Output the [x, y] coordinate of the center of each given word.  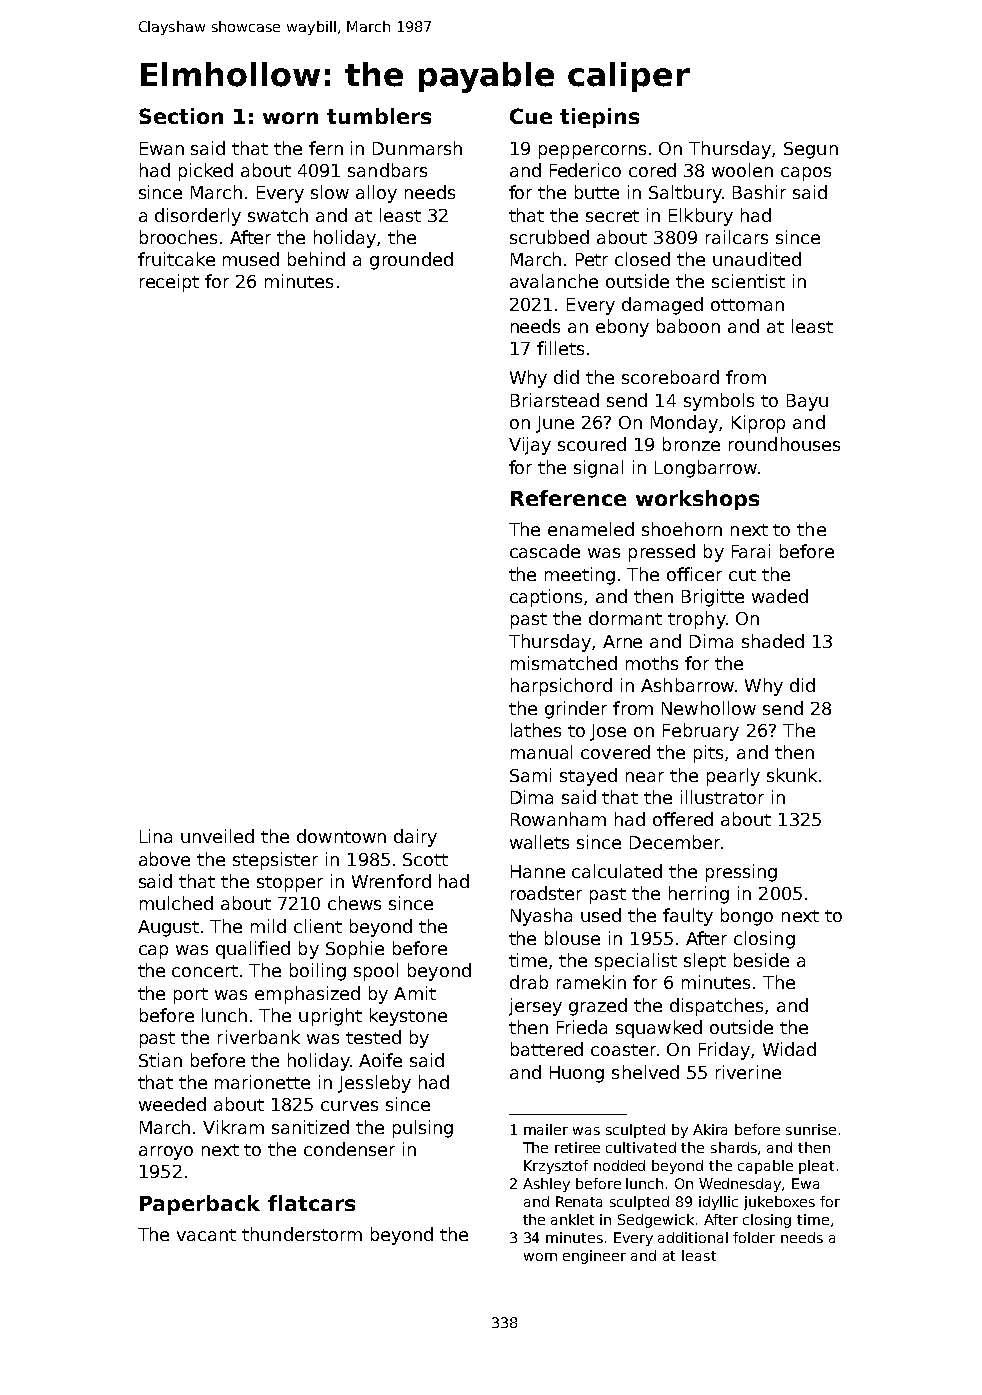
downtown [341, 836]
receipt [169, 283]
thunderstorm [302, 1234]
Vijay [530, 446]
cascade [545, 551]
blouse [572, 938]
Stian [160, 1060]
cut [742, 575]
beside [761, 960]
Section [181, 116]
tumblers [379, 116]
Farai [751, 551]
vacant [206, 1235]
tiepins [599, 118]
